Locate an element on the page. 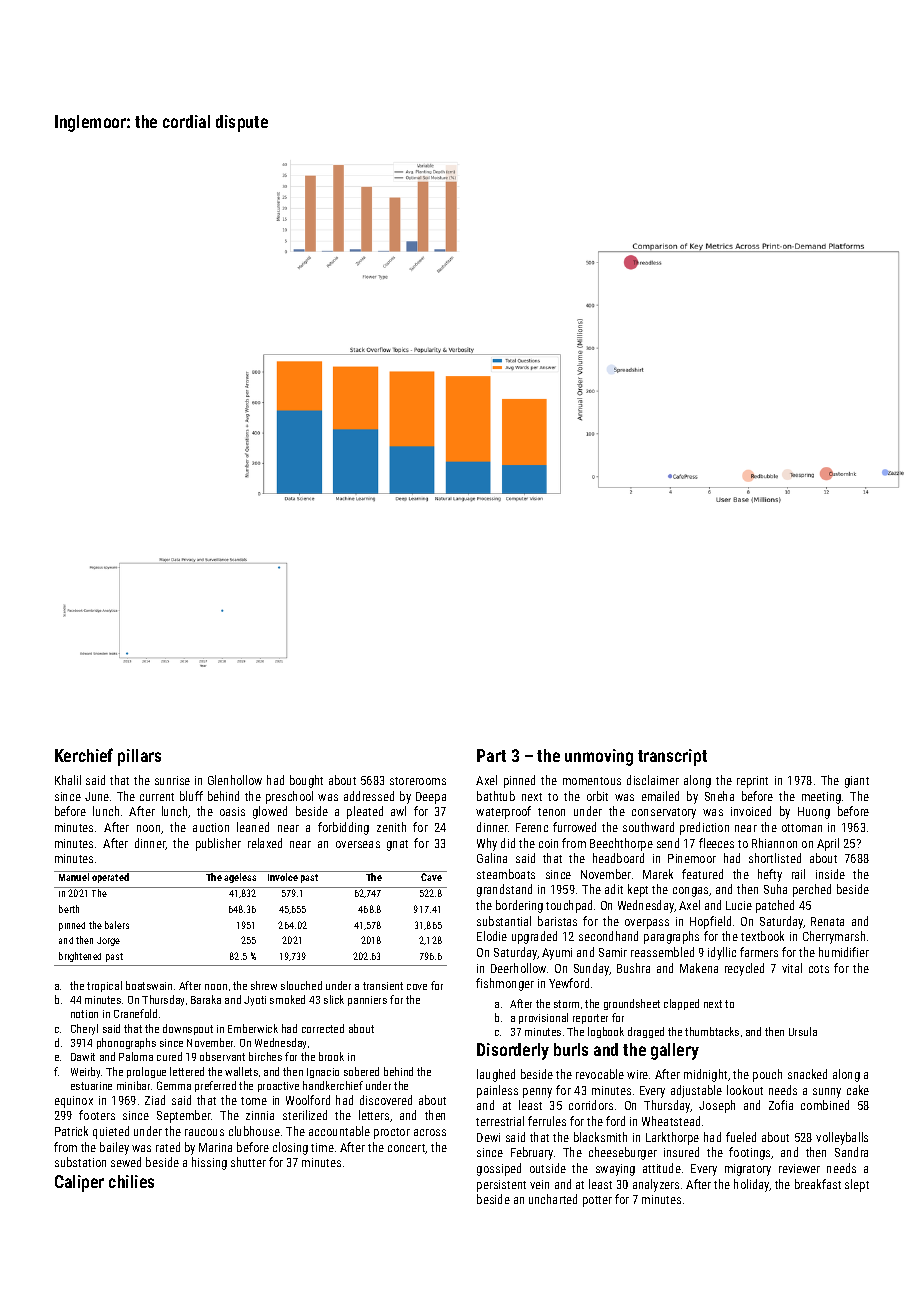  current is located at coordinates (157, 797).
